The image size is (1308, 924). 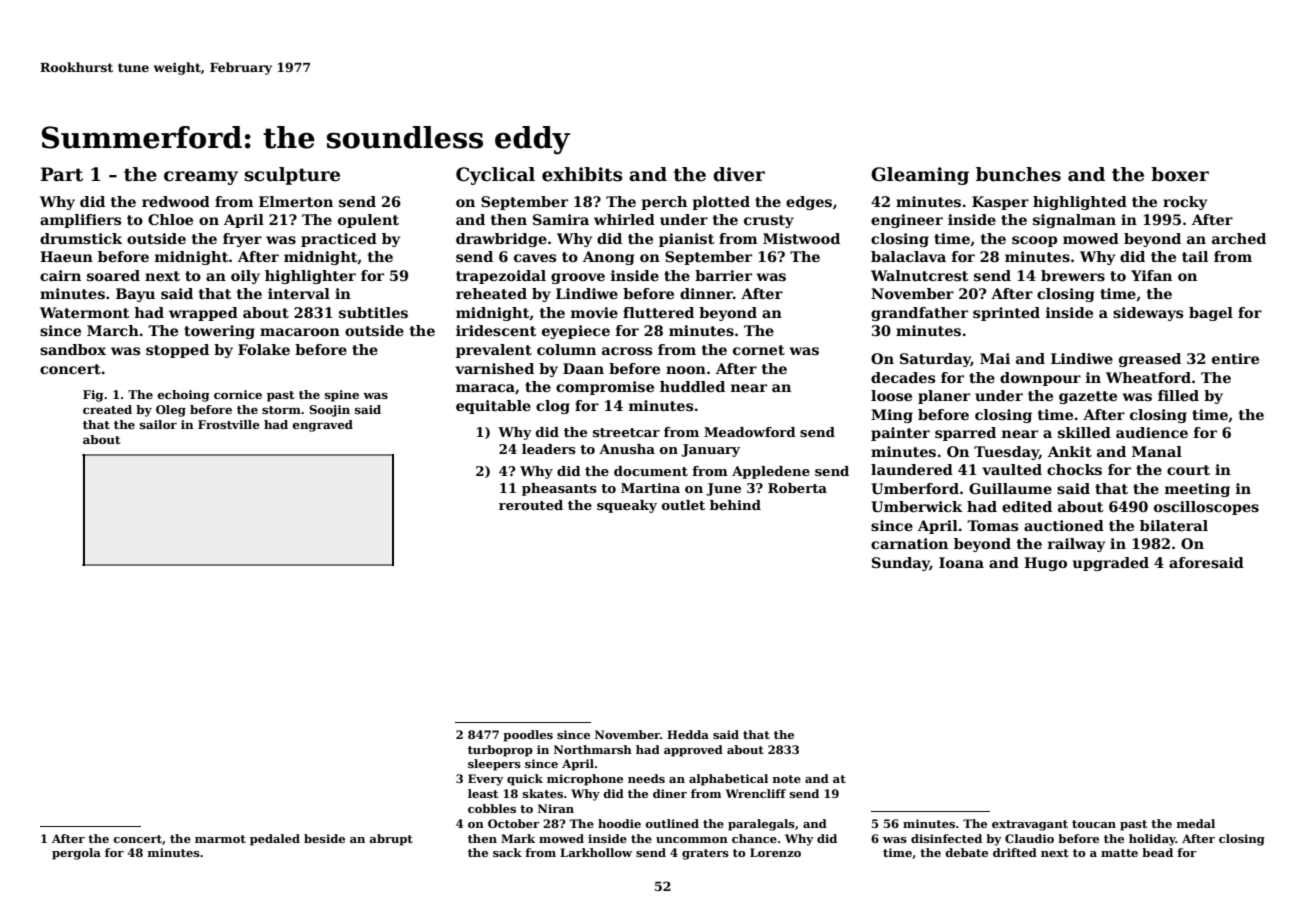 What do you see at coordinates (528, 736) in the page?
I see `poodles` at bounding box center [528, 736].
